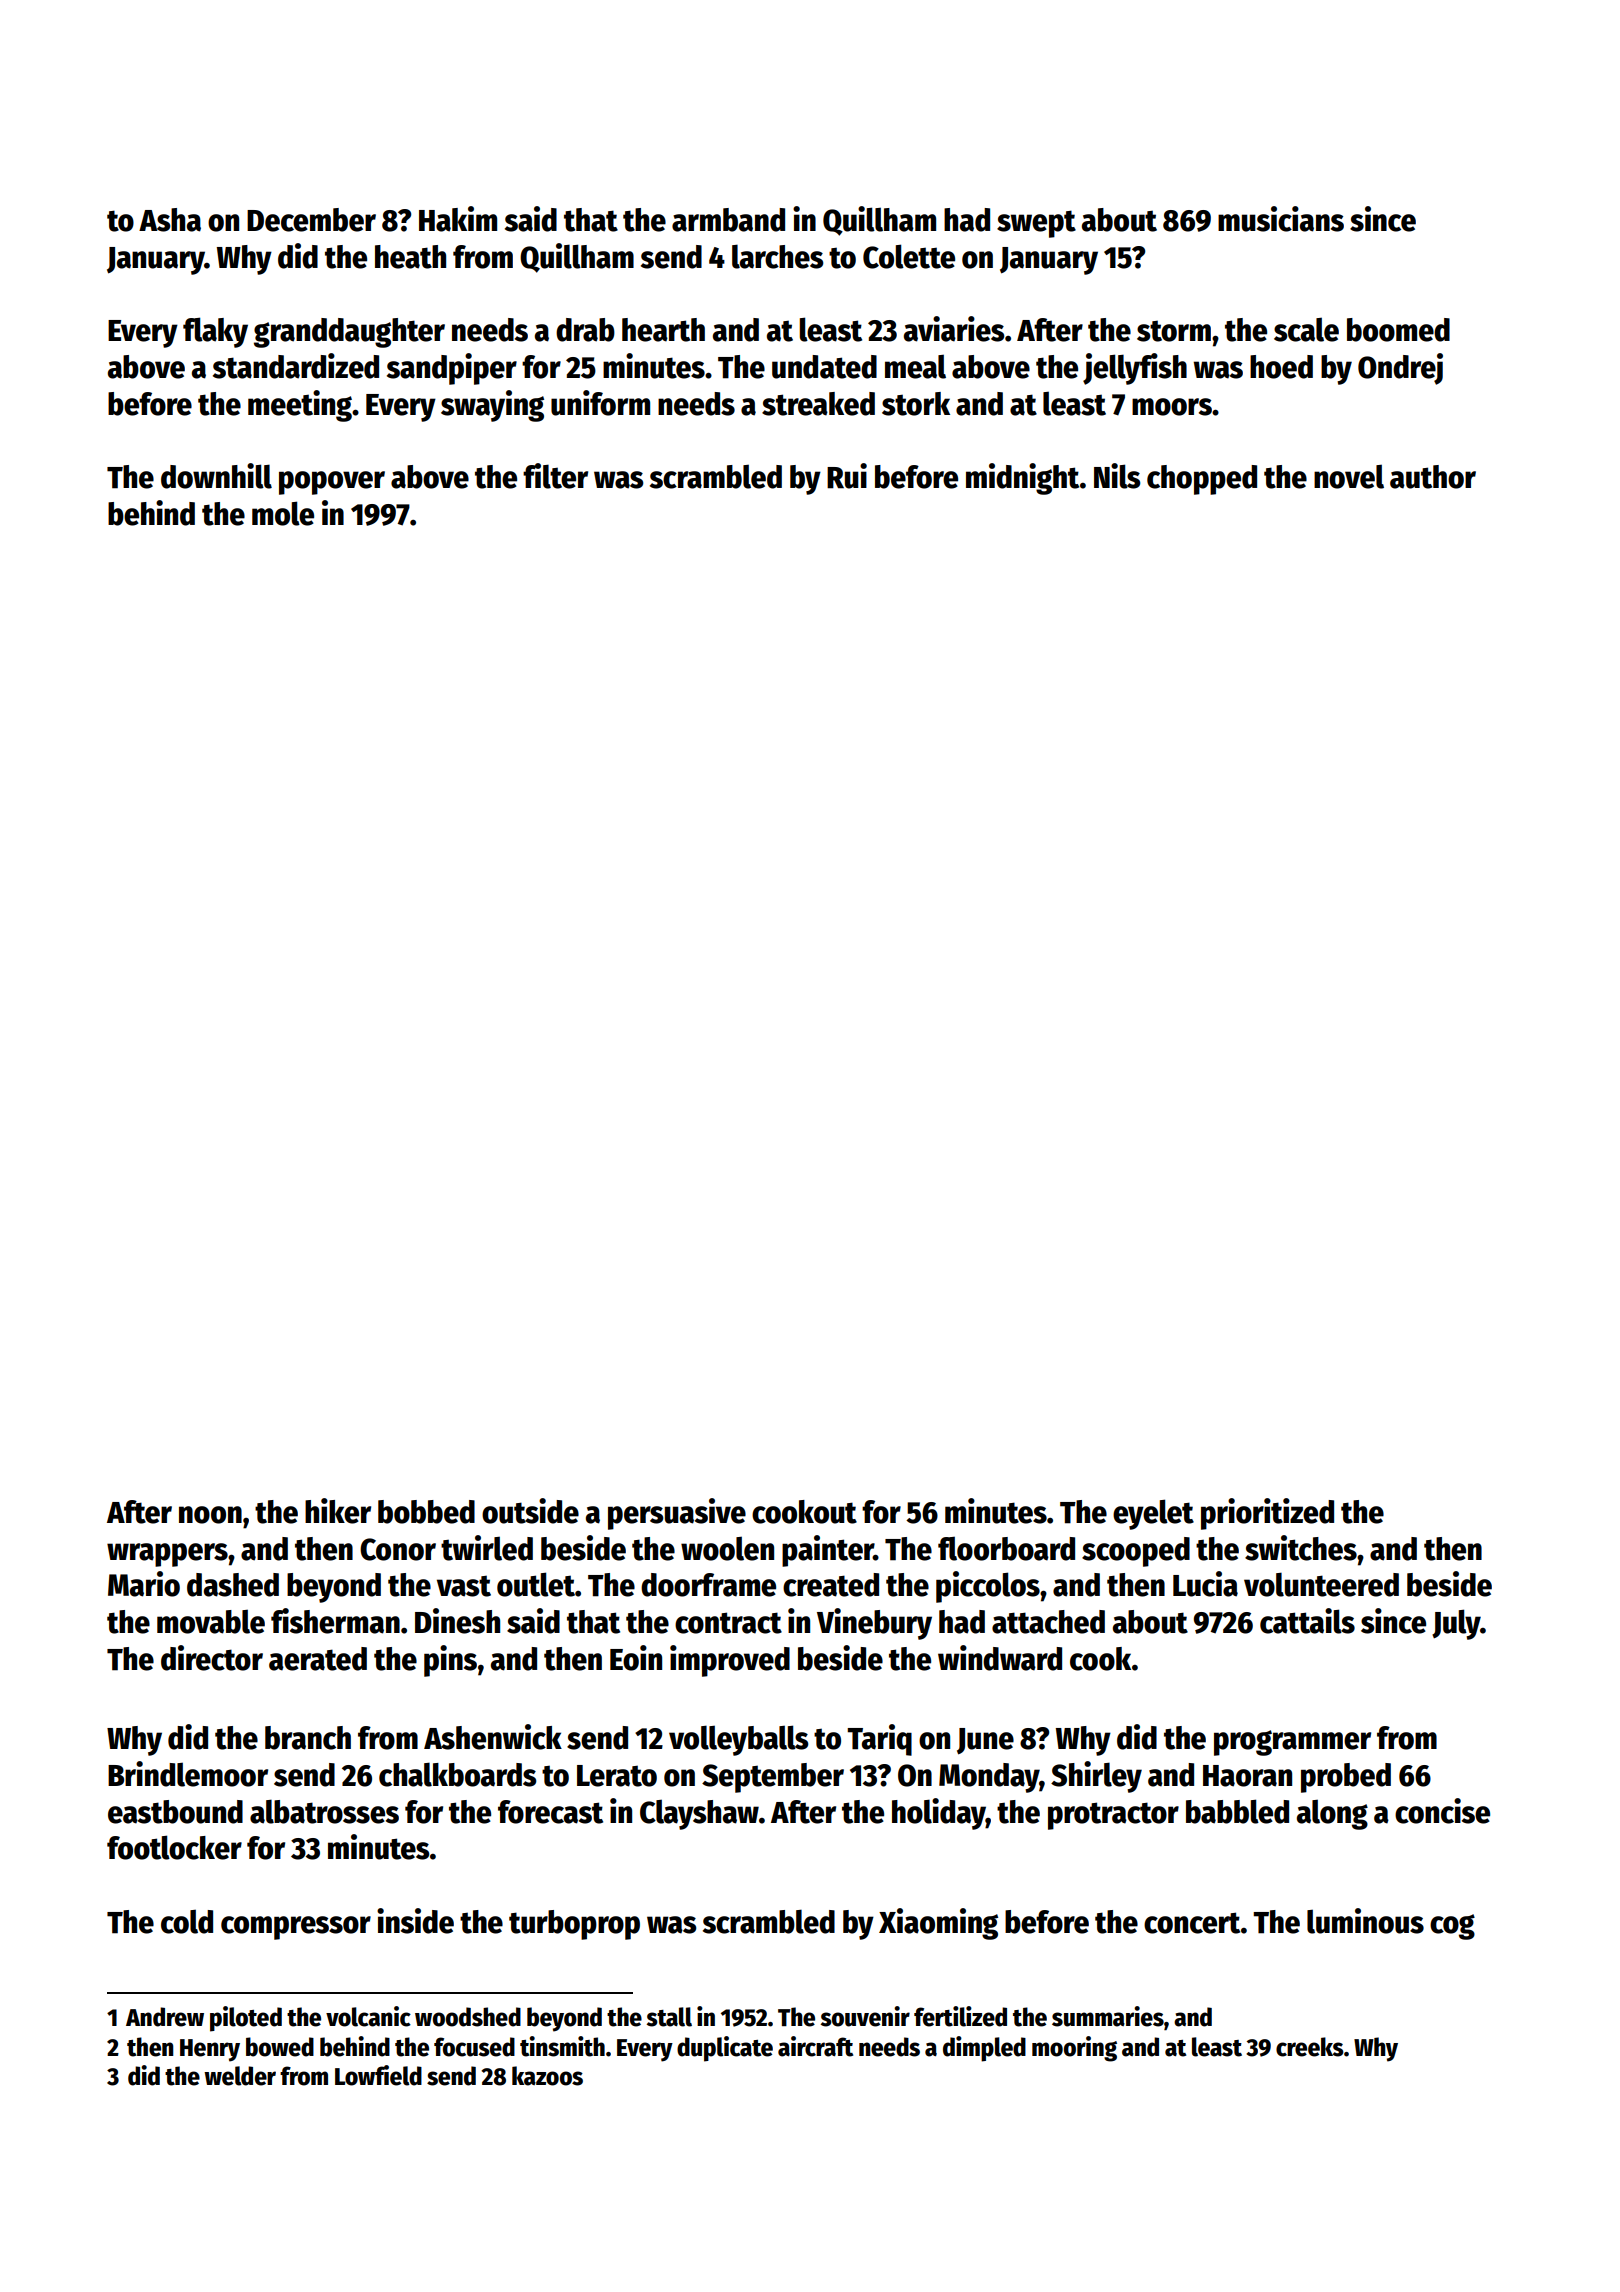 The image size is (1620, 2292). What do you see at coordinates (1135, 369) in the page?
I see `jellyfish` at bounding box center [1135, 369].
